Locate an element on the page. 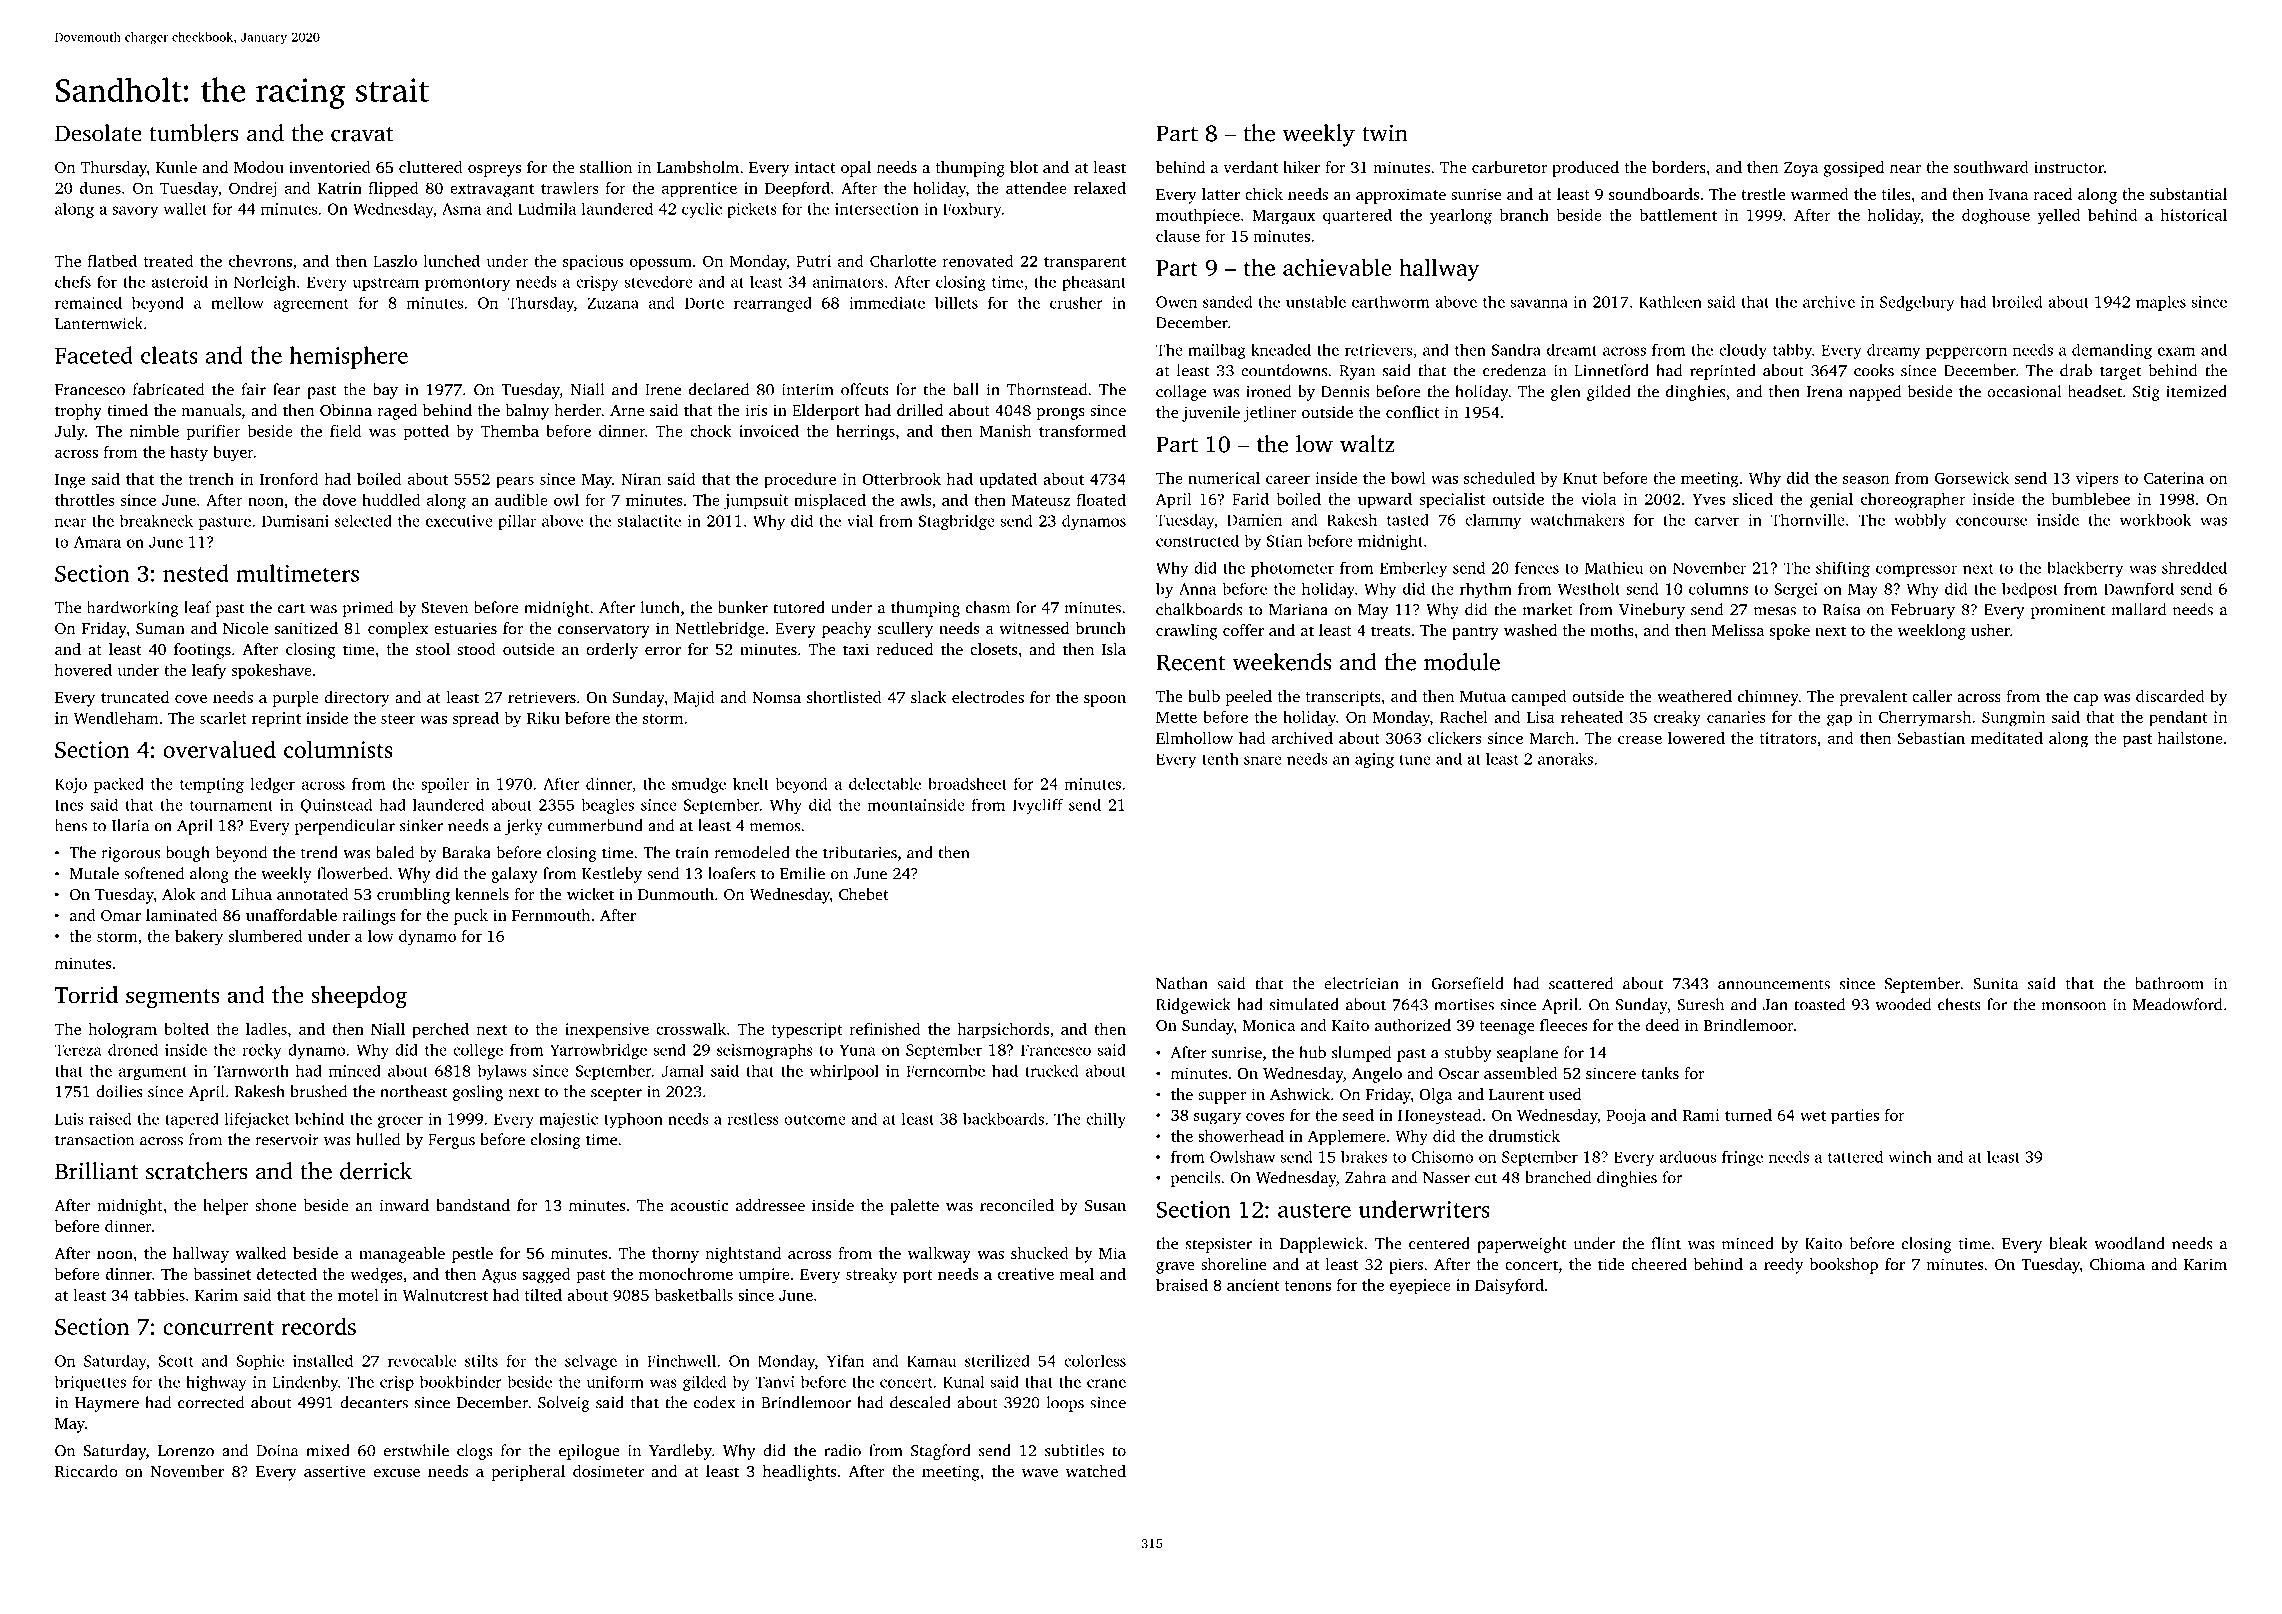 Image resolution: width=2282 pixels, height=1614 pixels. Pooja is located at coordinates (1626, 1117).
